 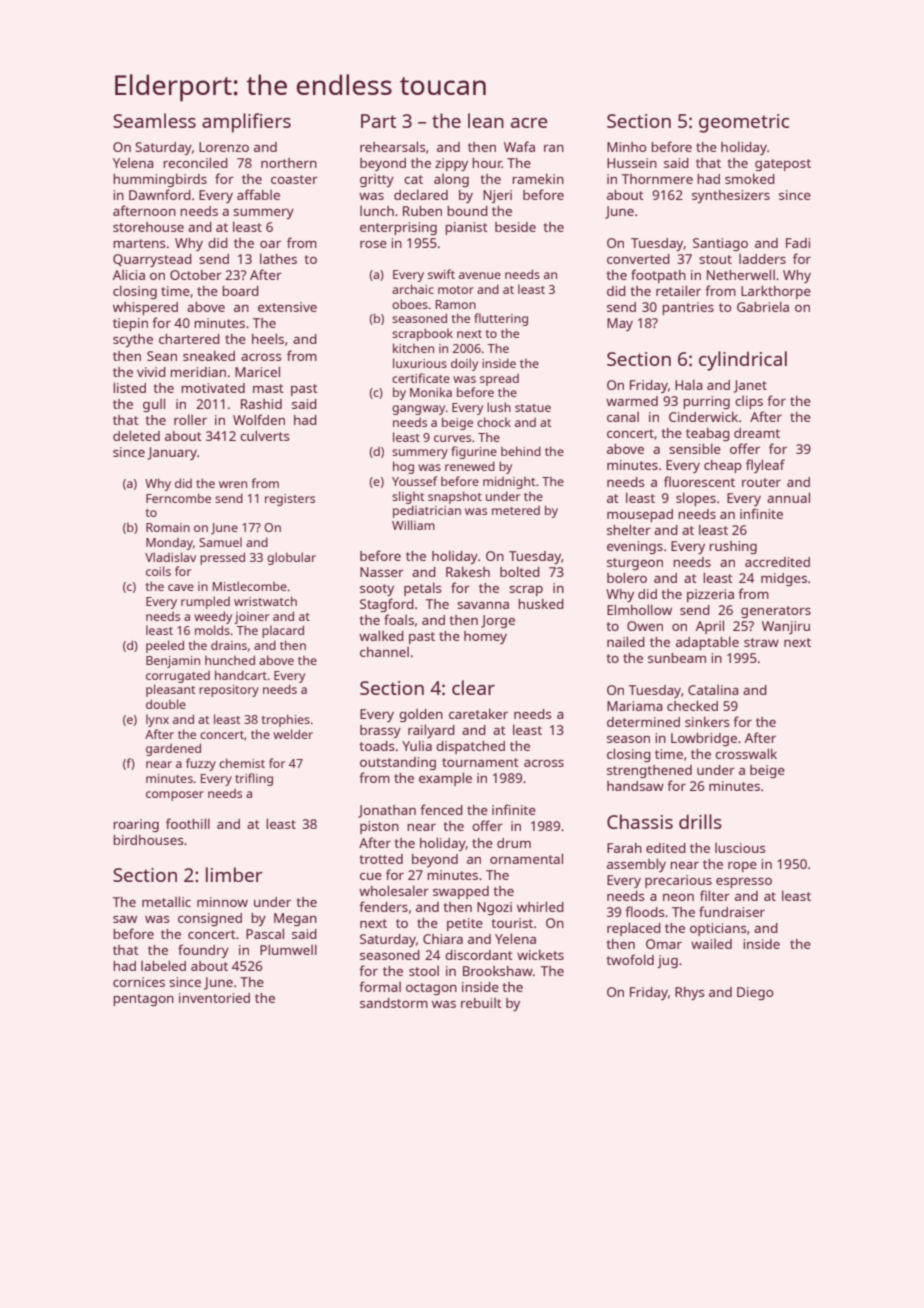 What do you see at coordinates (398, 763) in the image?
I see `outstanding` at bounding box center [398, 763].
